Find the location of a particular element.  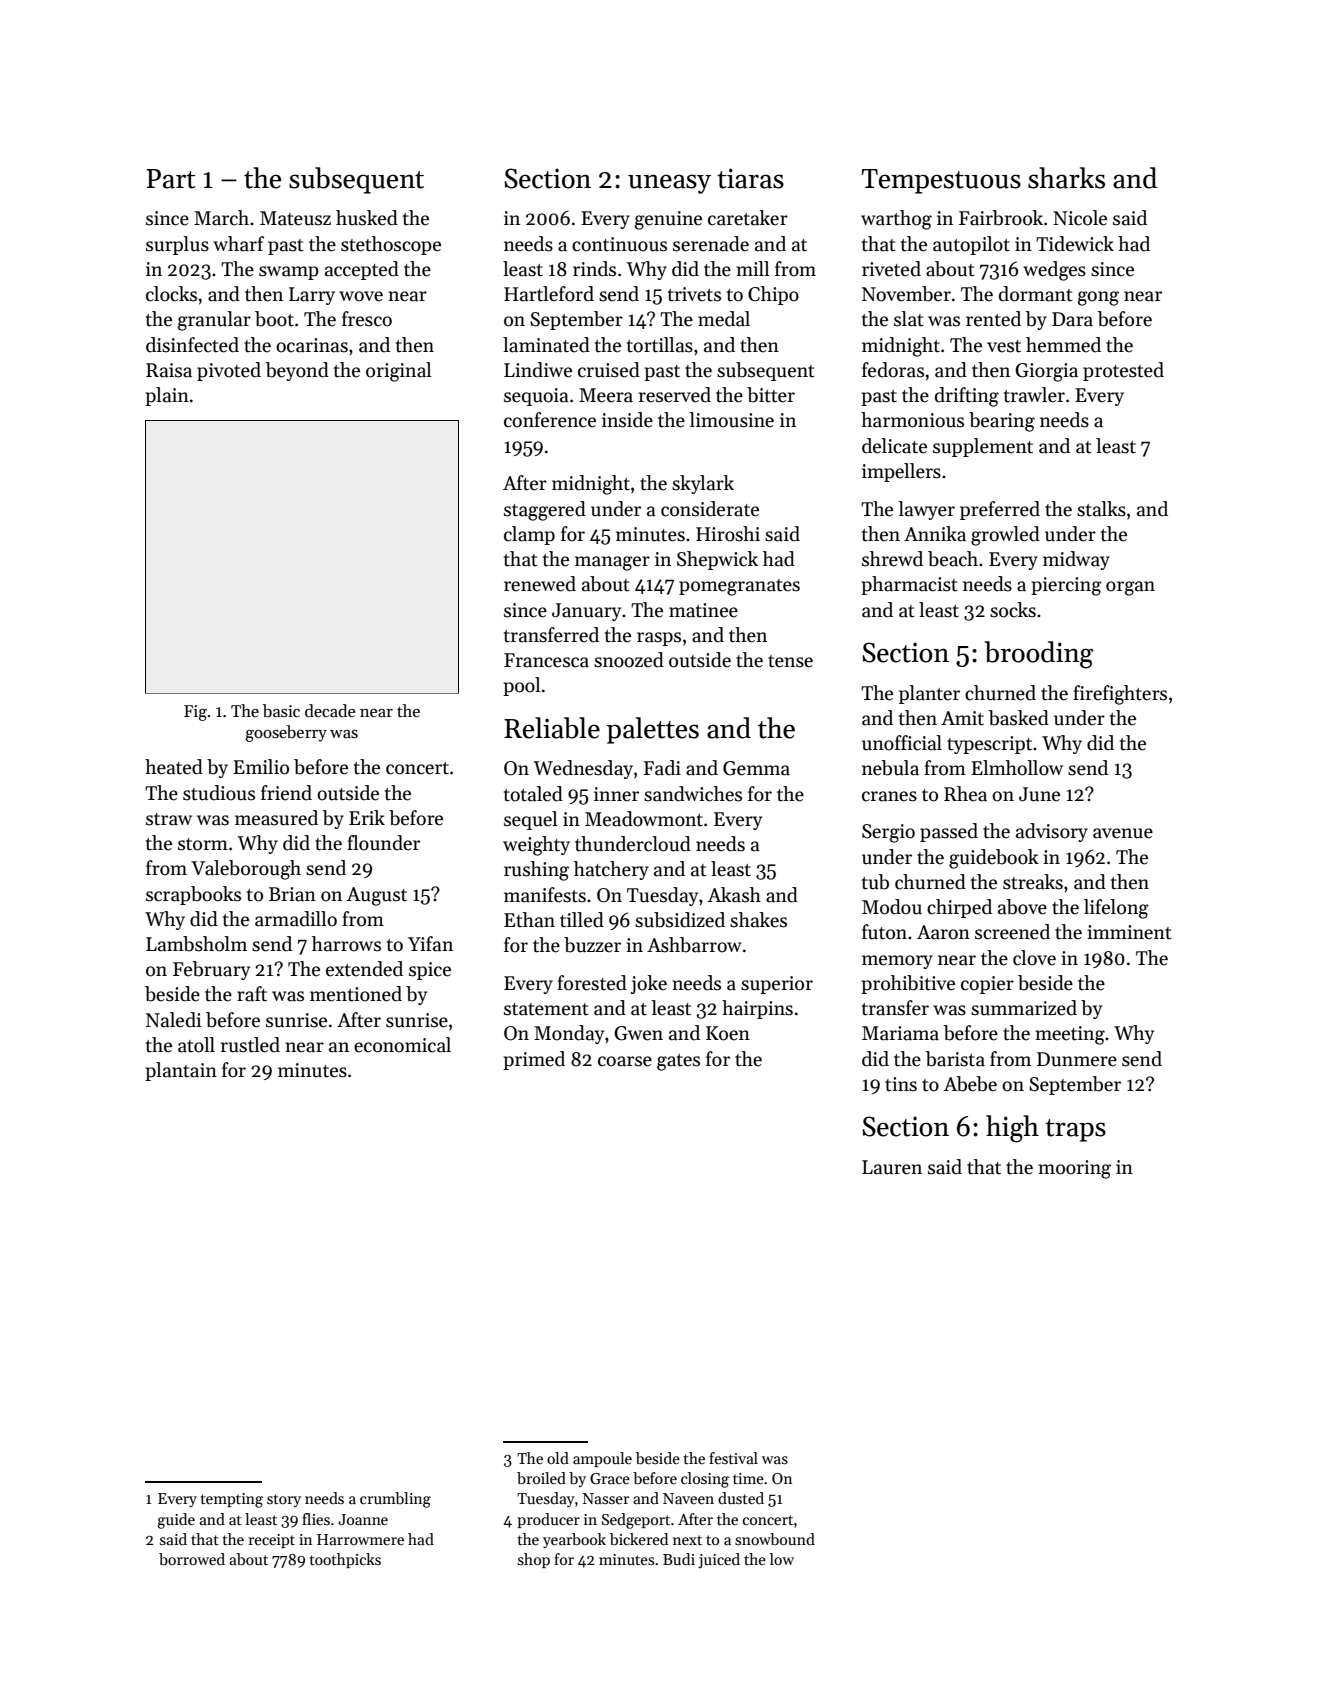

time is located at coordinates (748, 1478).
